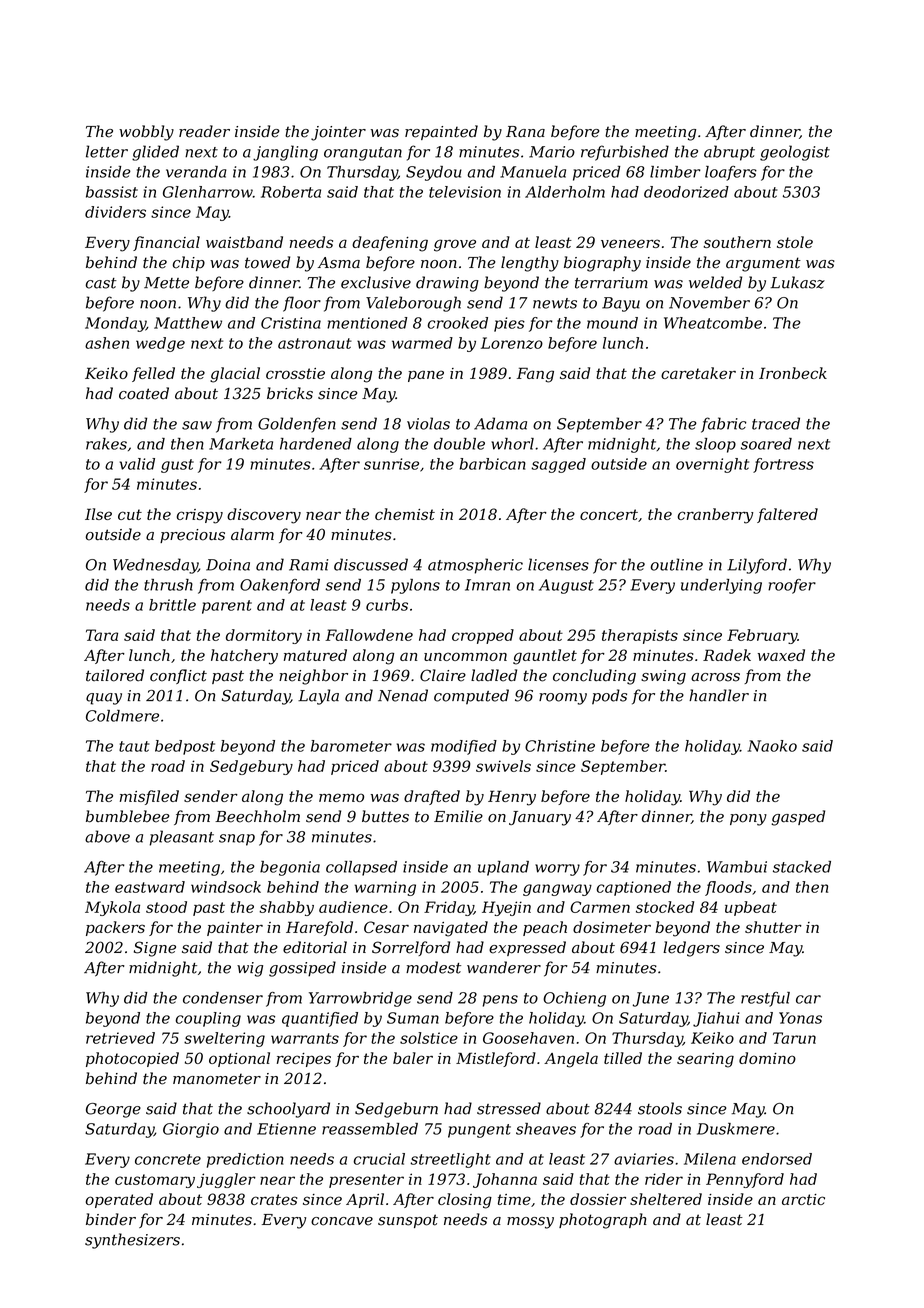 Image resolution: width=924 pixels, height=1308 pixels. Describe the element at coordinates (609, 697) in the document. I see `pods` at that location.
